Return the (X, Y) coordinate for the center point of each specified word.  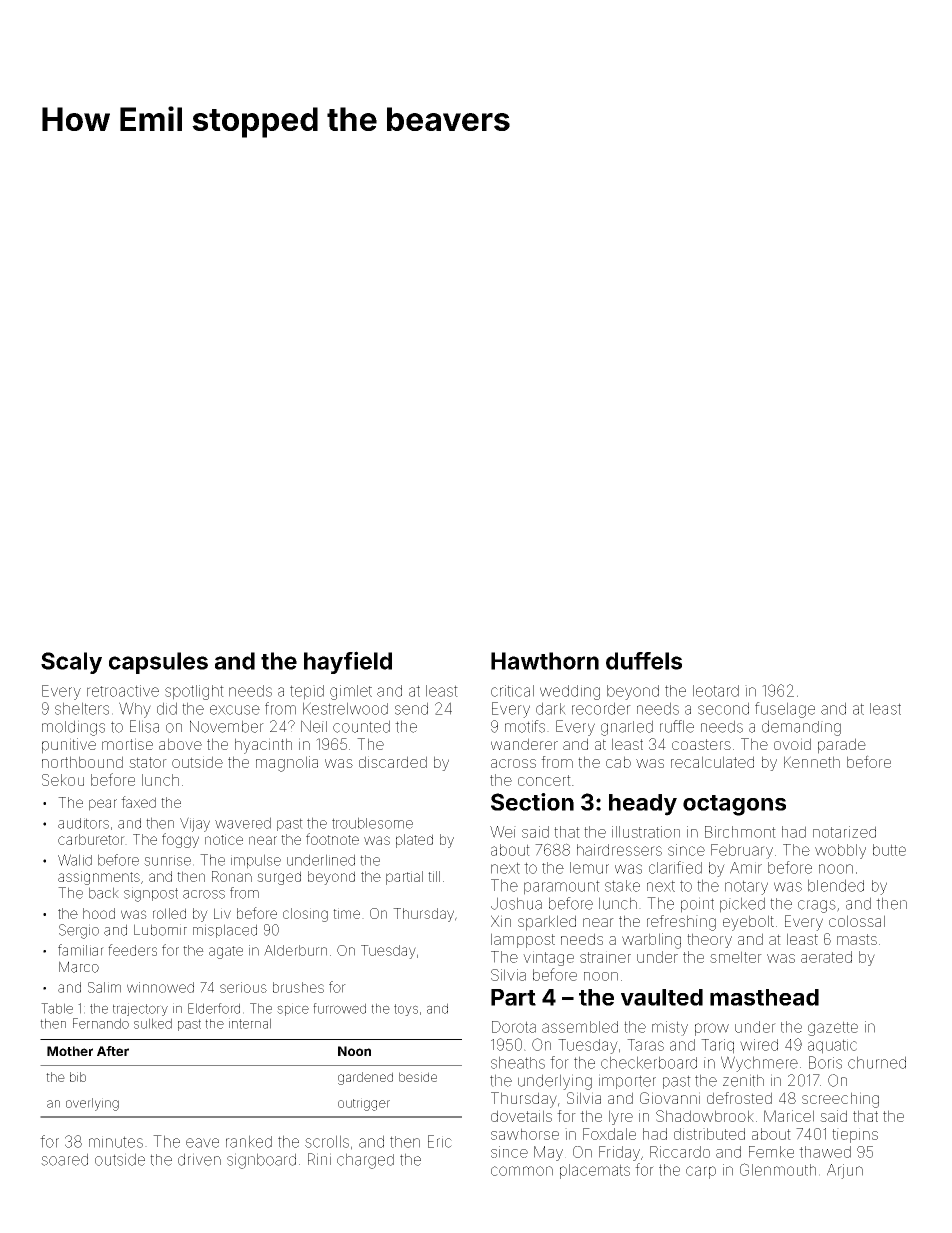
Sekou (63, 780)
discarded (393, 762)
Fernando (101, 1023)
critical (512, 691)
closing (305, 915)
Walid (75, 860)
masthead (764, 997)
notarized (844, 832)
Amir (746, 868)
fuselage (785, 710)
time (346, 913)
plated (414, 841)
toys (406, 1010)
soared (64, 1159)
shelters (82, 708)
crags (817, 906)
